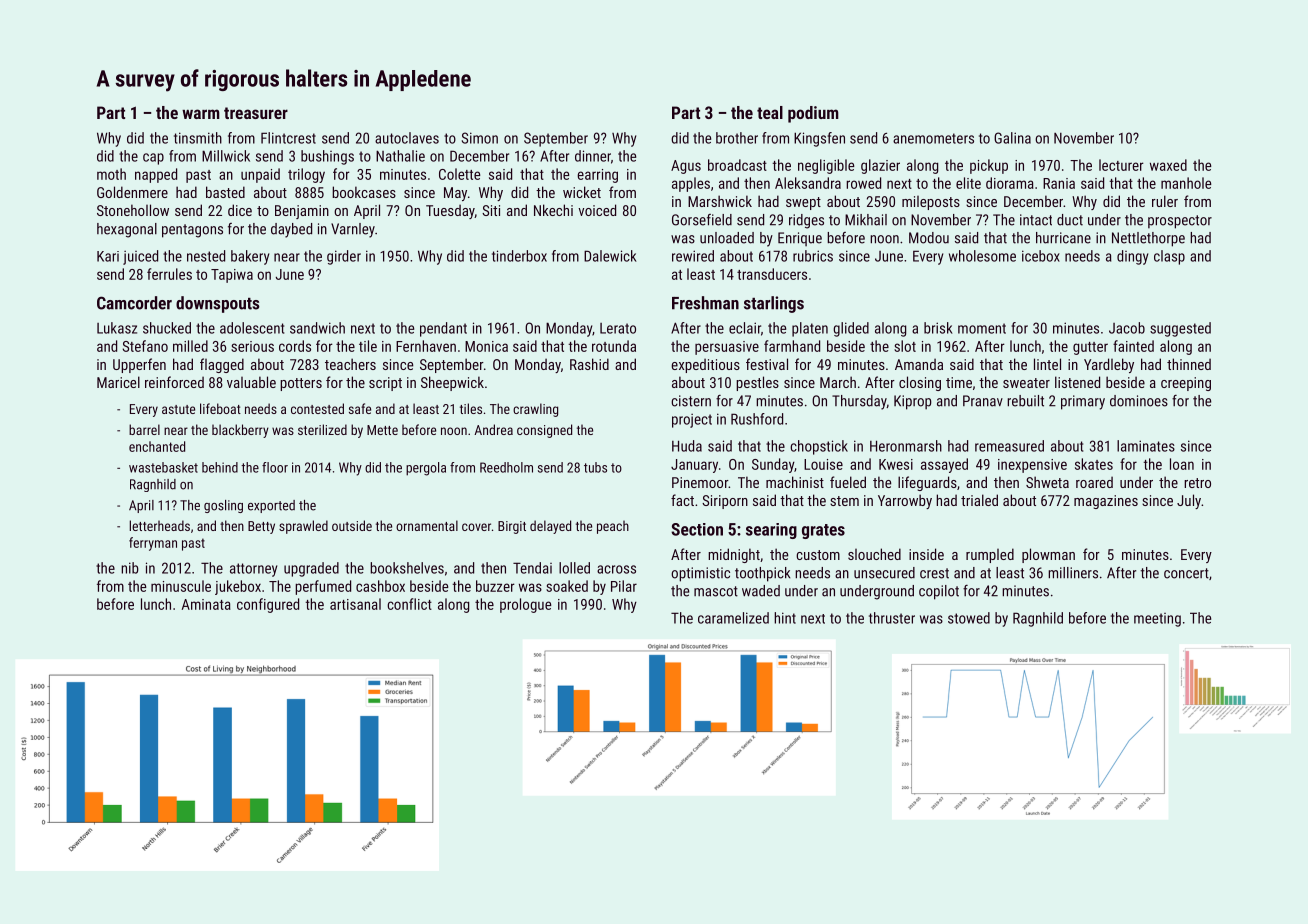  What do you see at coordinates (181, 586) in the screenshot?
I see `minuscule` at bounding box center [181, 586].
